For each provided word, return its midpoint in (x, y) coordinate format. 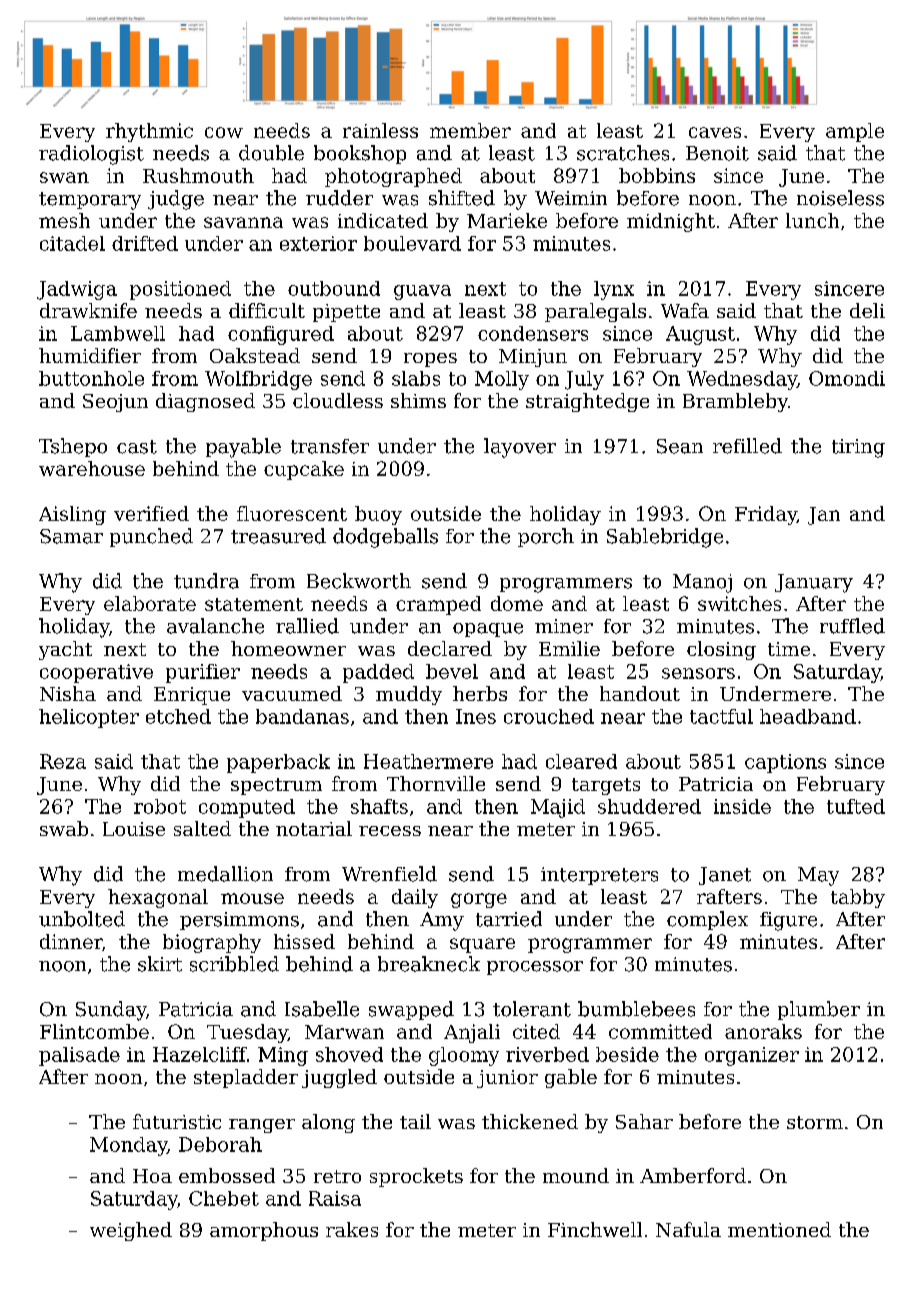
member (470, 130)
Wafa (685, 310)
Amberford (693, 1175)
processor (535, 968)
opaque (488, 630)
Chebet (224, 1198)
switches (739, 603)
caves (715, 132)
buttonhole (91, 378)
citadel (72, 243)
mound (576, 1175)
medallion (225, 874)
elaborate (150, 603)
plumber (819, 1010)
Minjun (533, 358)
